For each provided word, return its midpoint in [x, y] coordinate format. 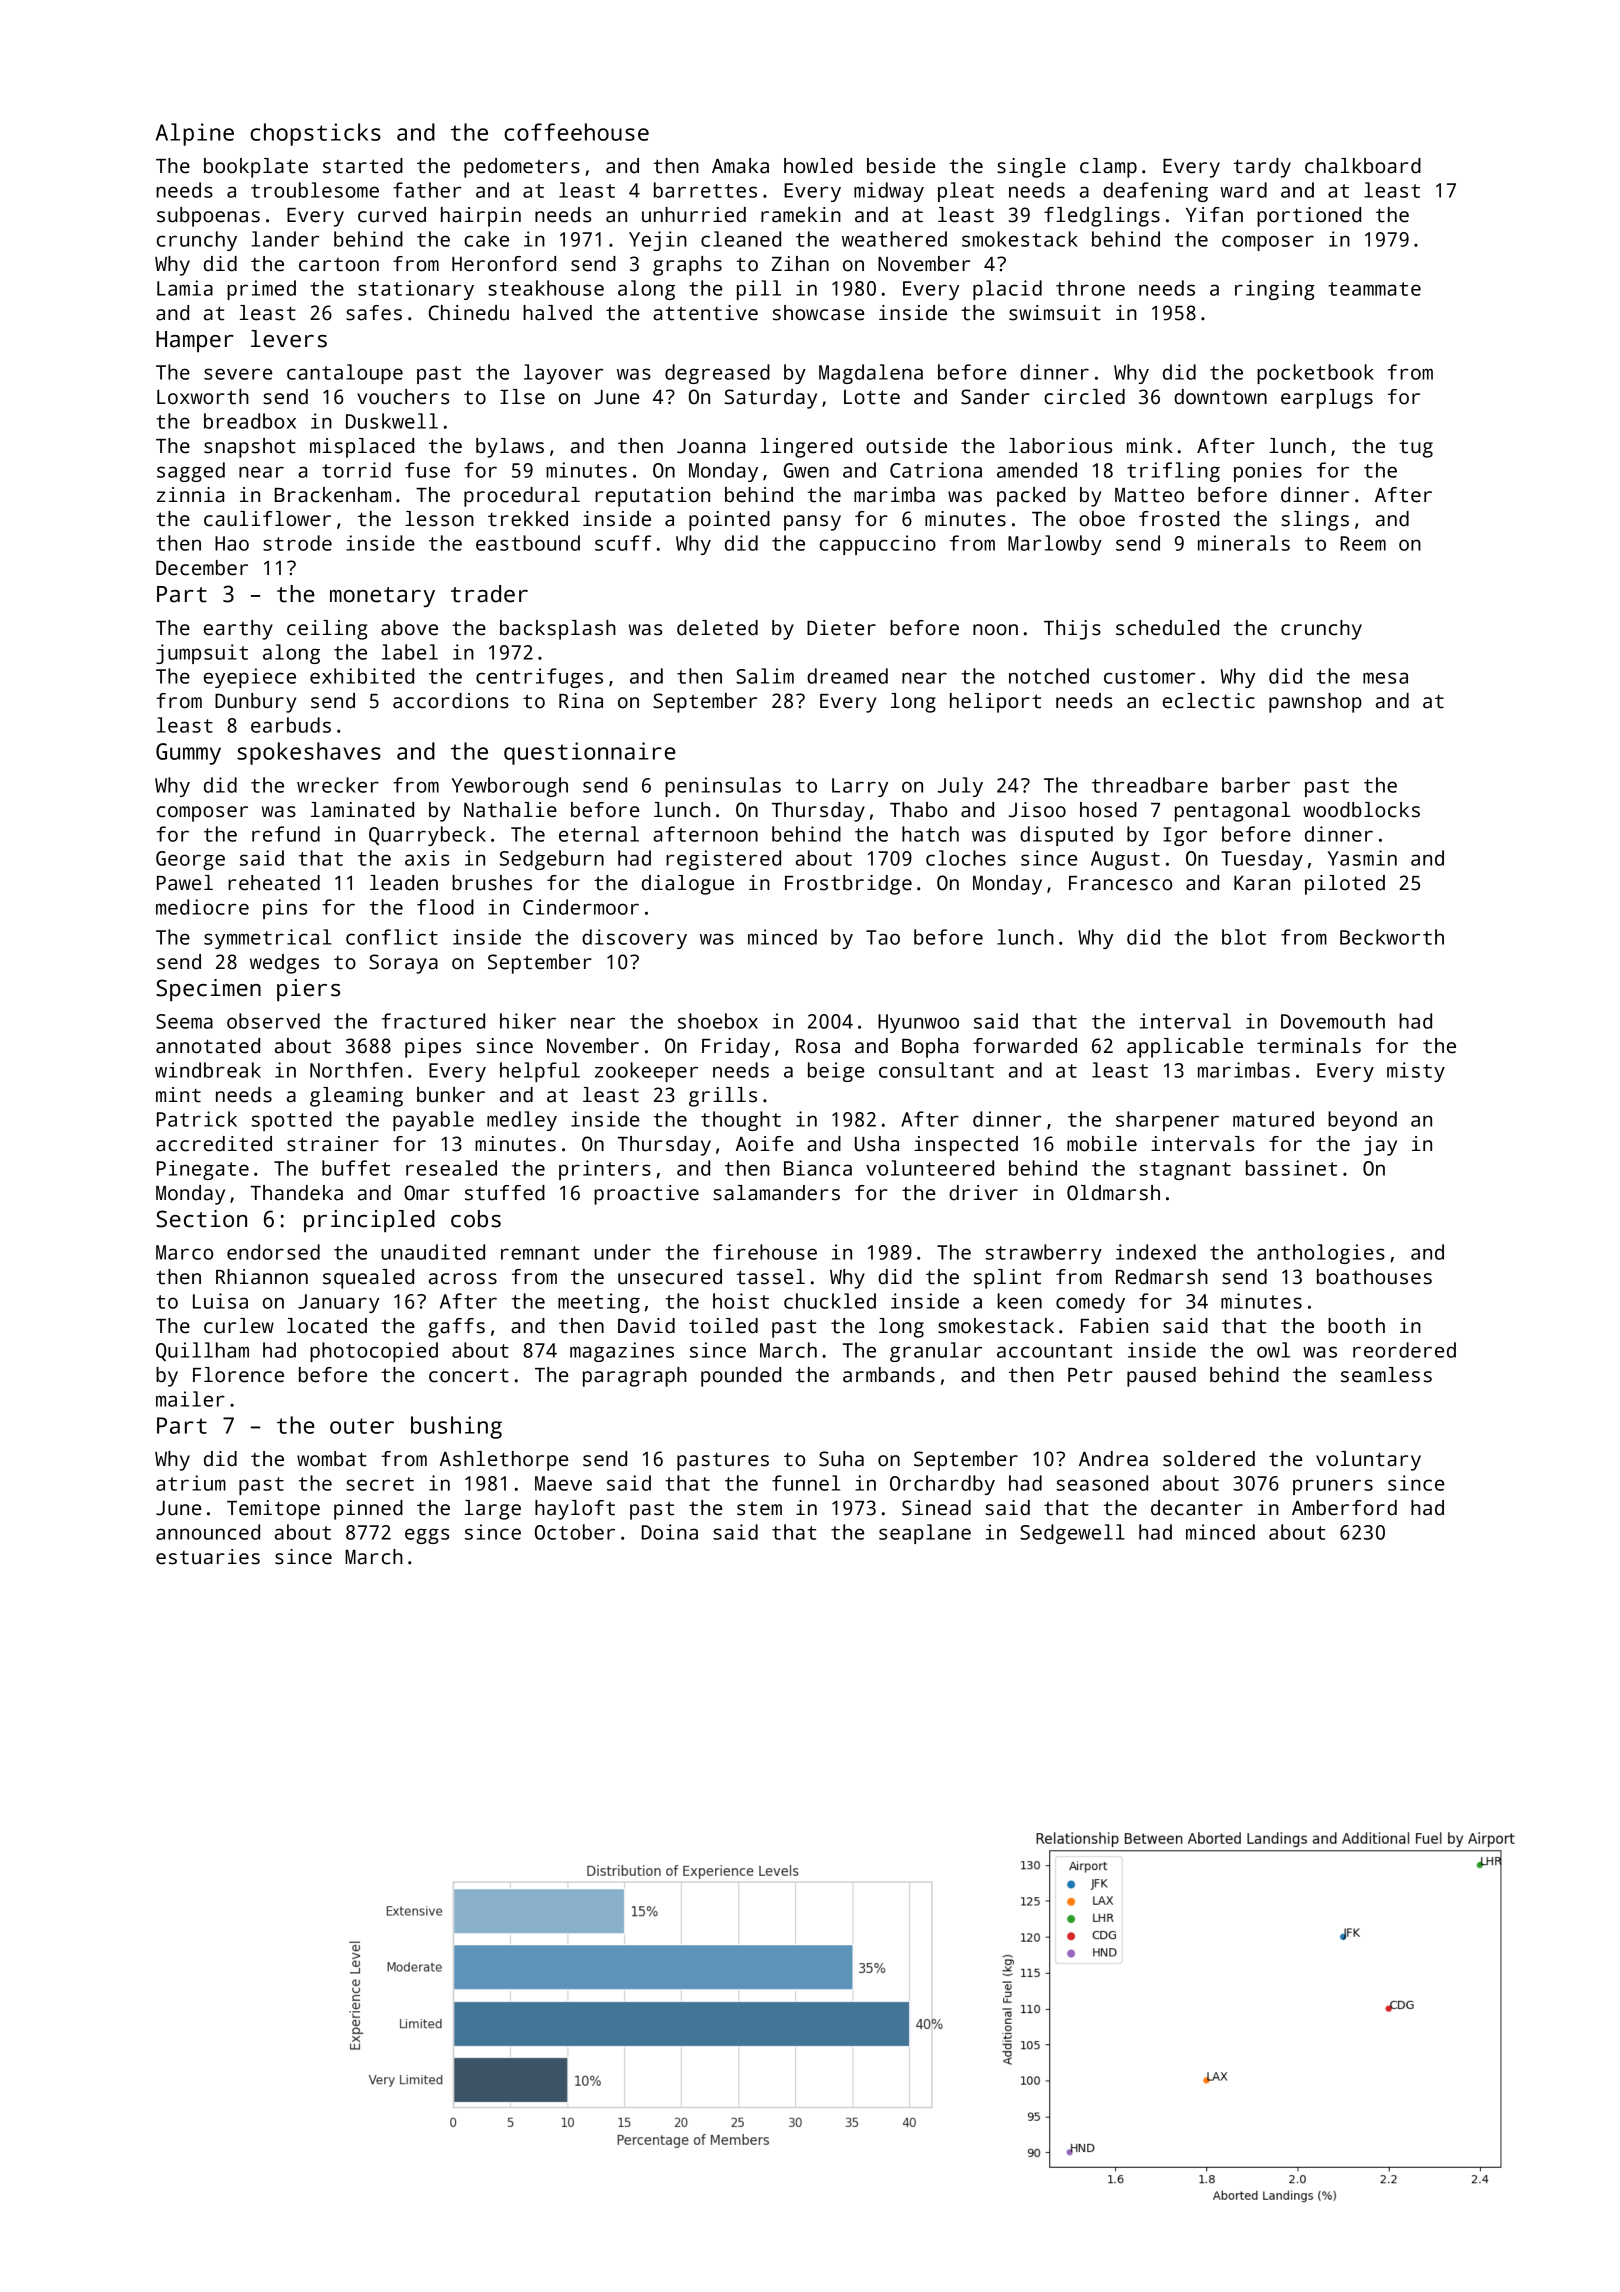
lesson [439, 519]
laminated [362, 810]
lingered [806, 448]
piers [308, 990]
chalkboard [1363, 166]
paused [1161, 1377]
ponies [1268, 472]
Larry [860, 787]
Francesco [1120, 883]
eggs [427, 1536]
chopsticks [315, 134]
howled [818, 166]
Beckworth [1392, 937]
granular [936, 1352]
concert [469, 1375]
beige [836, 1072]
